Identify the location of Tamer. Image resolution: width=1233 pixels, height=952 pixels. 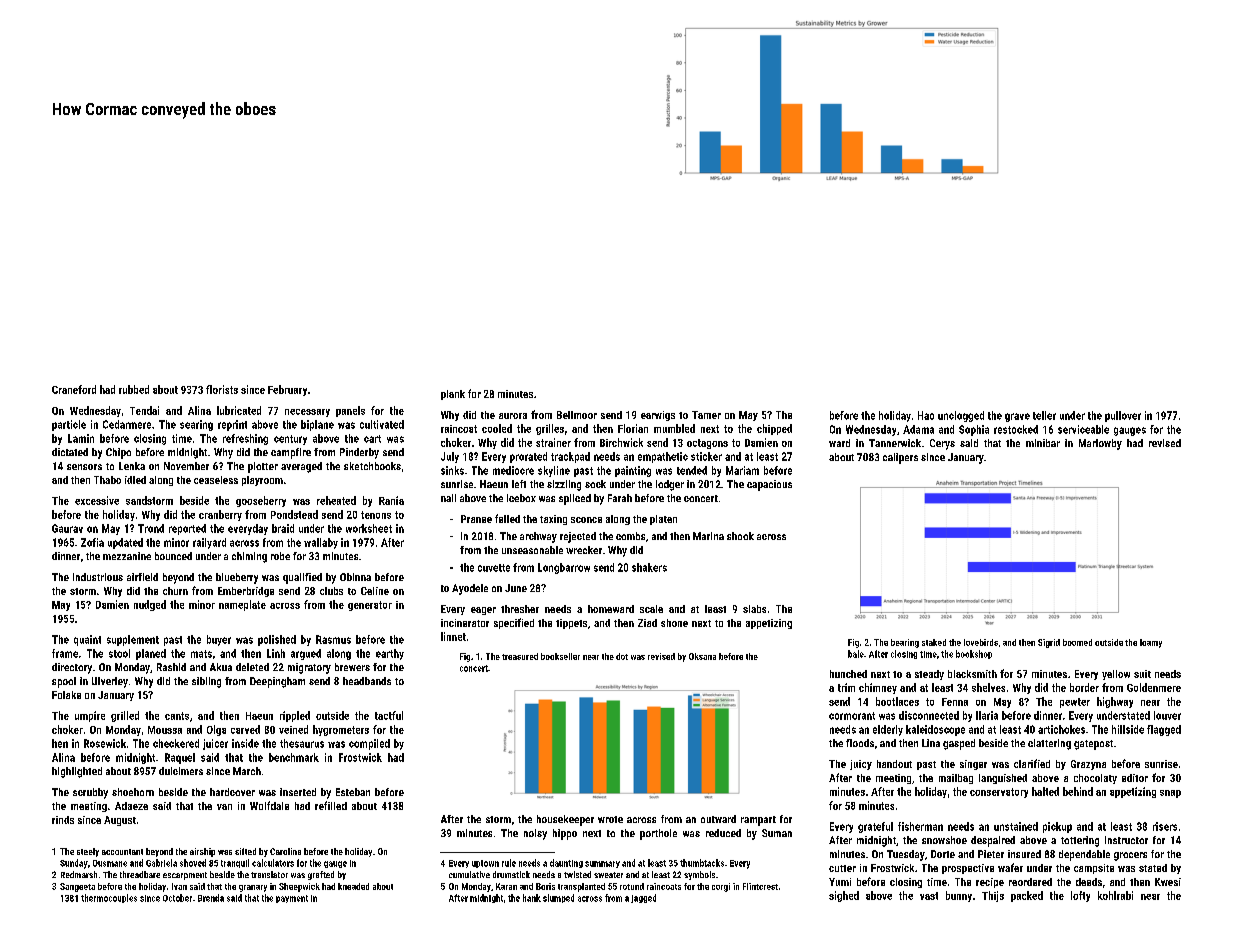
(706, 415).
